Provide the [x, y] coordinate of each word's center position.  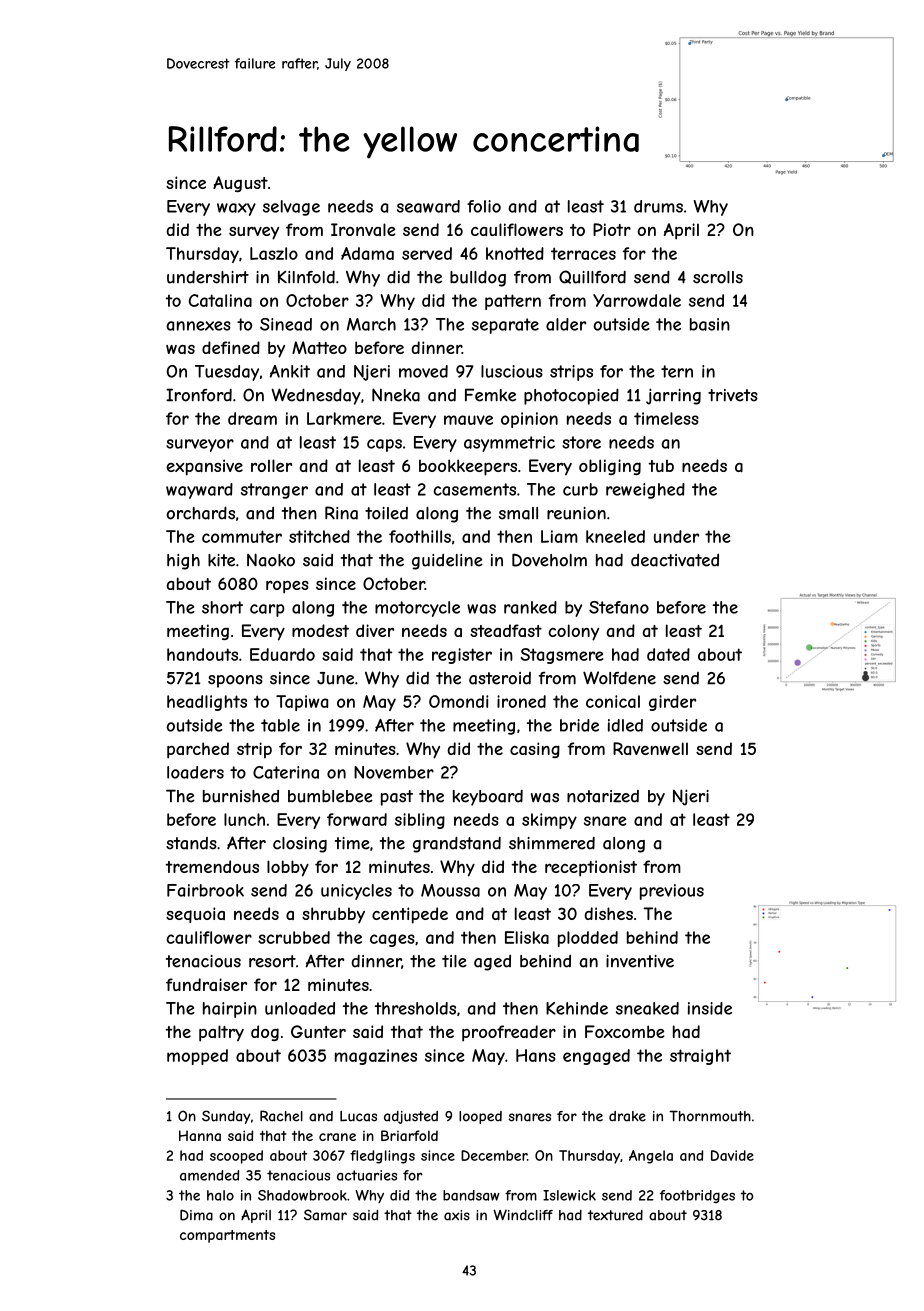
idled [625, 725]
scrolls [718, 277]
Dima [196, 1215]
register [462, 656]
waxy [236, 209]
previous [672, 892]
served [427, 253]
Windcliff [523, 1215]
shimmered [552, 843]
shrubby [333, 915]
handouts [202, 654]
